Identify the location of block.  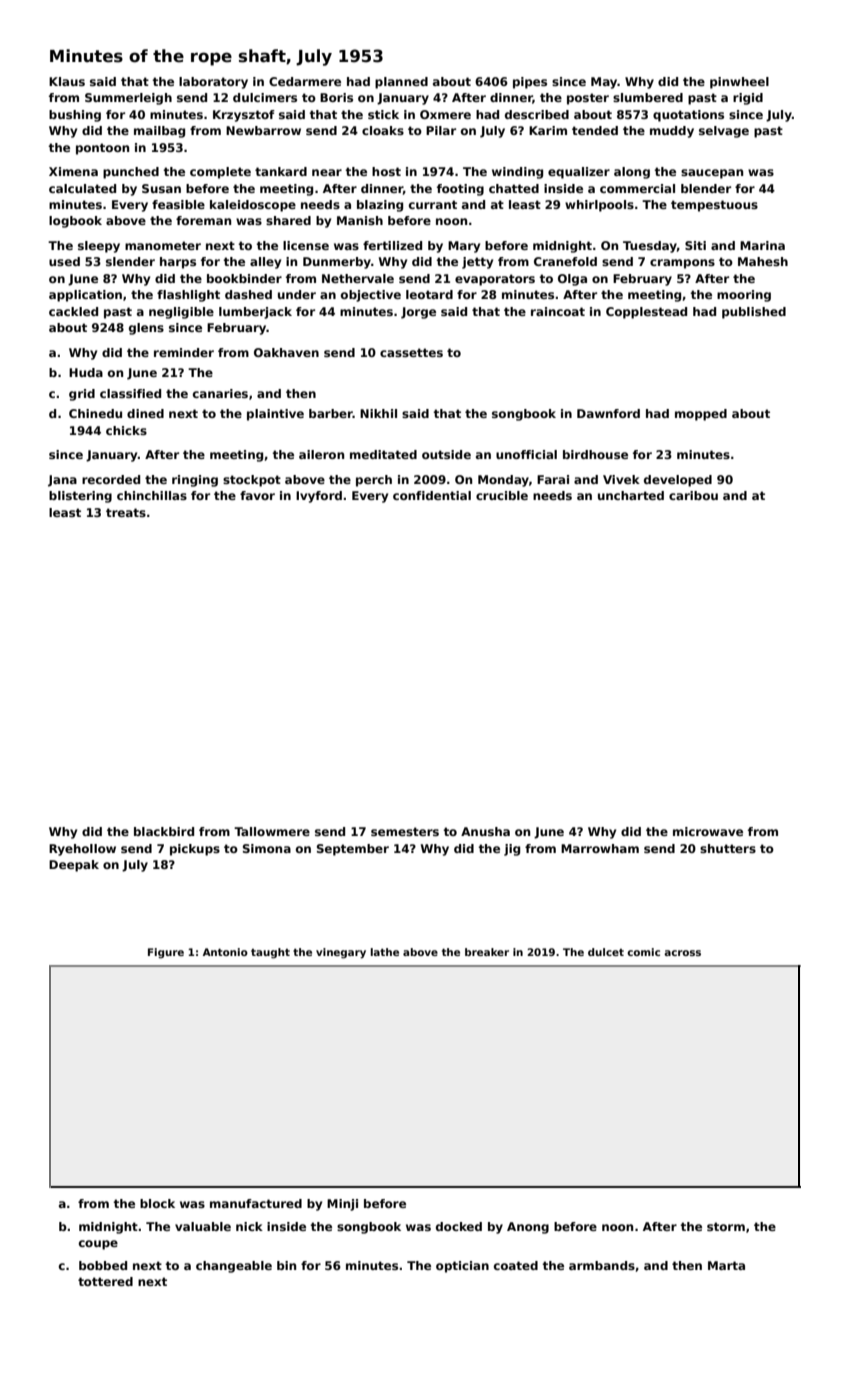
(157, 1203).
